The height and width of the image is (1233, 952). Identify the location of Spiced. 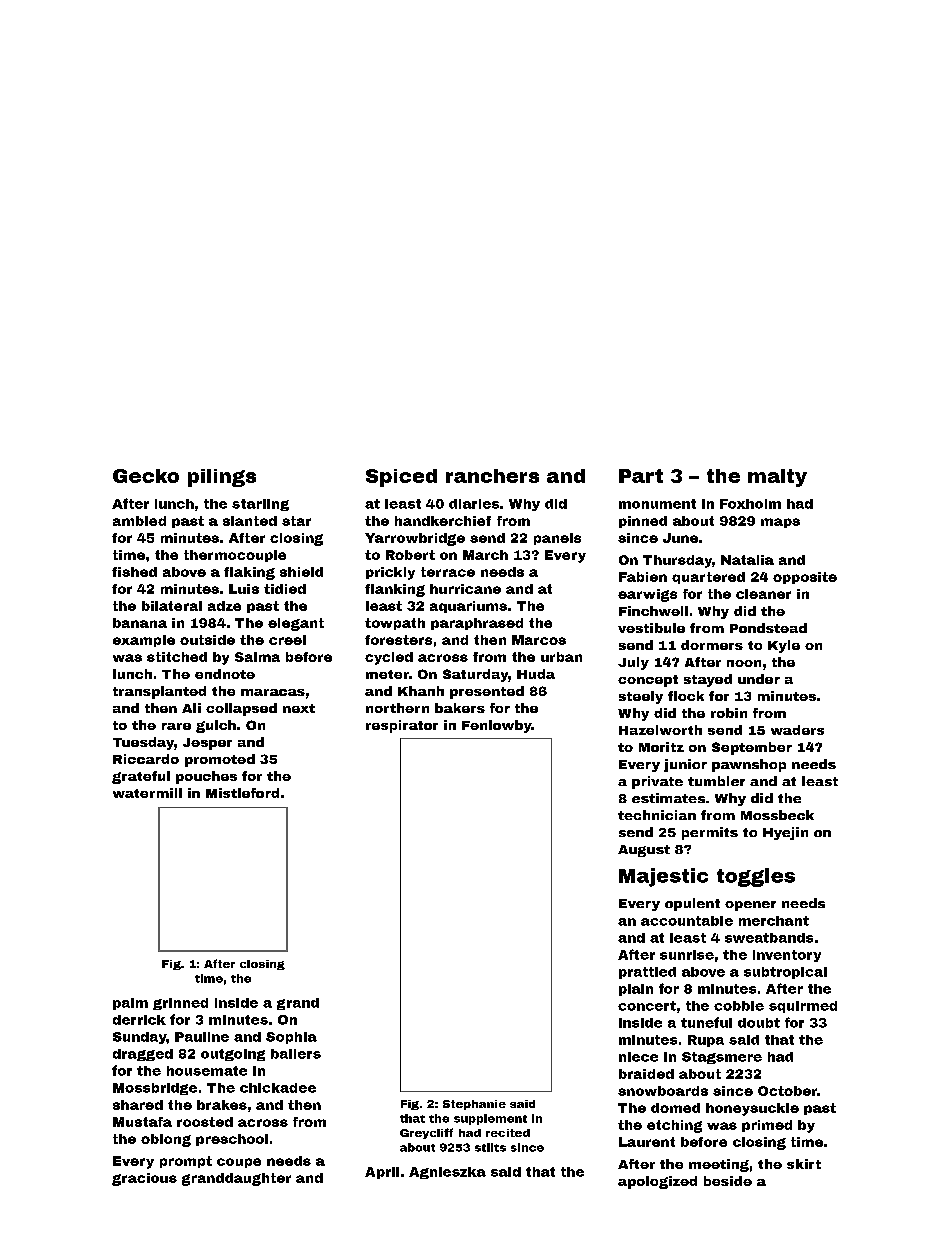
(401, 478).
